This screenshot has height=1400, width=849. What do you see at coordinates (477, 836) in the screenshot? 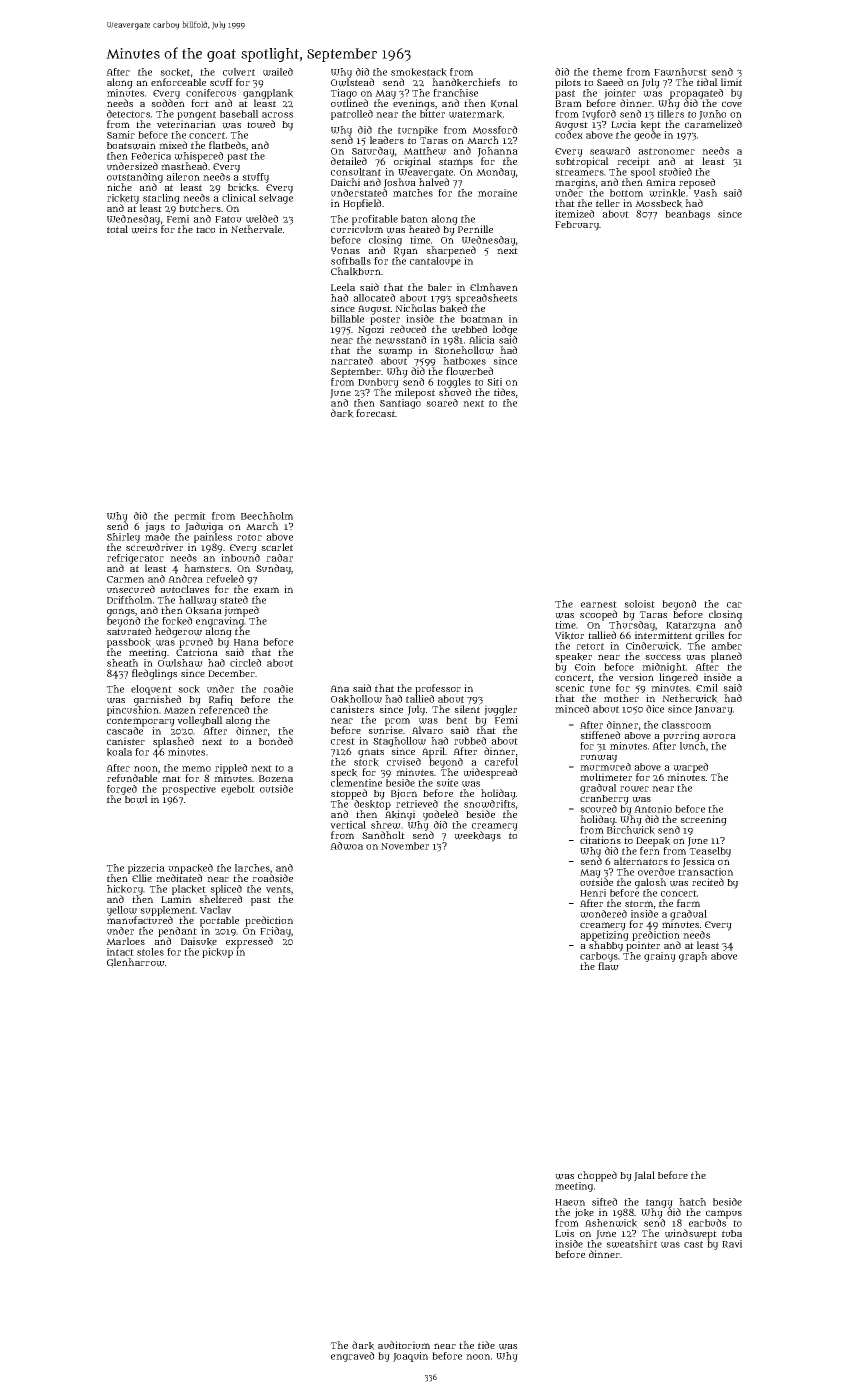
I see `weekdays` at bounding box center [477, 836].
